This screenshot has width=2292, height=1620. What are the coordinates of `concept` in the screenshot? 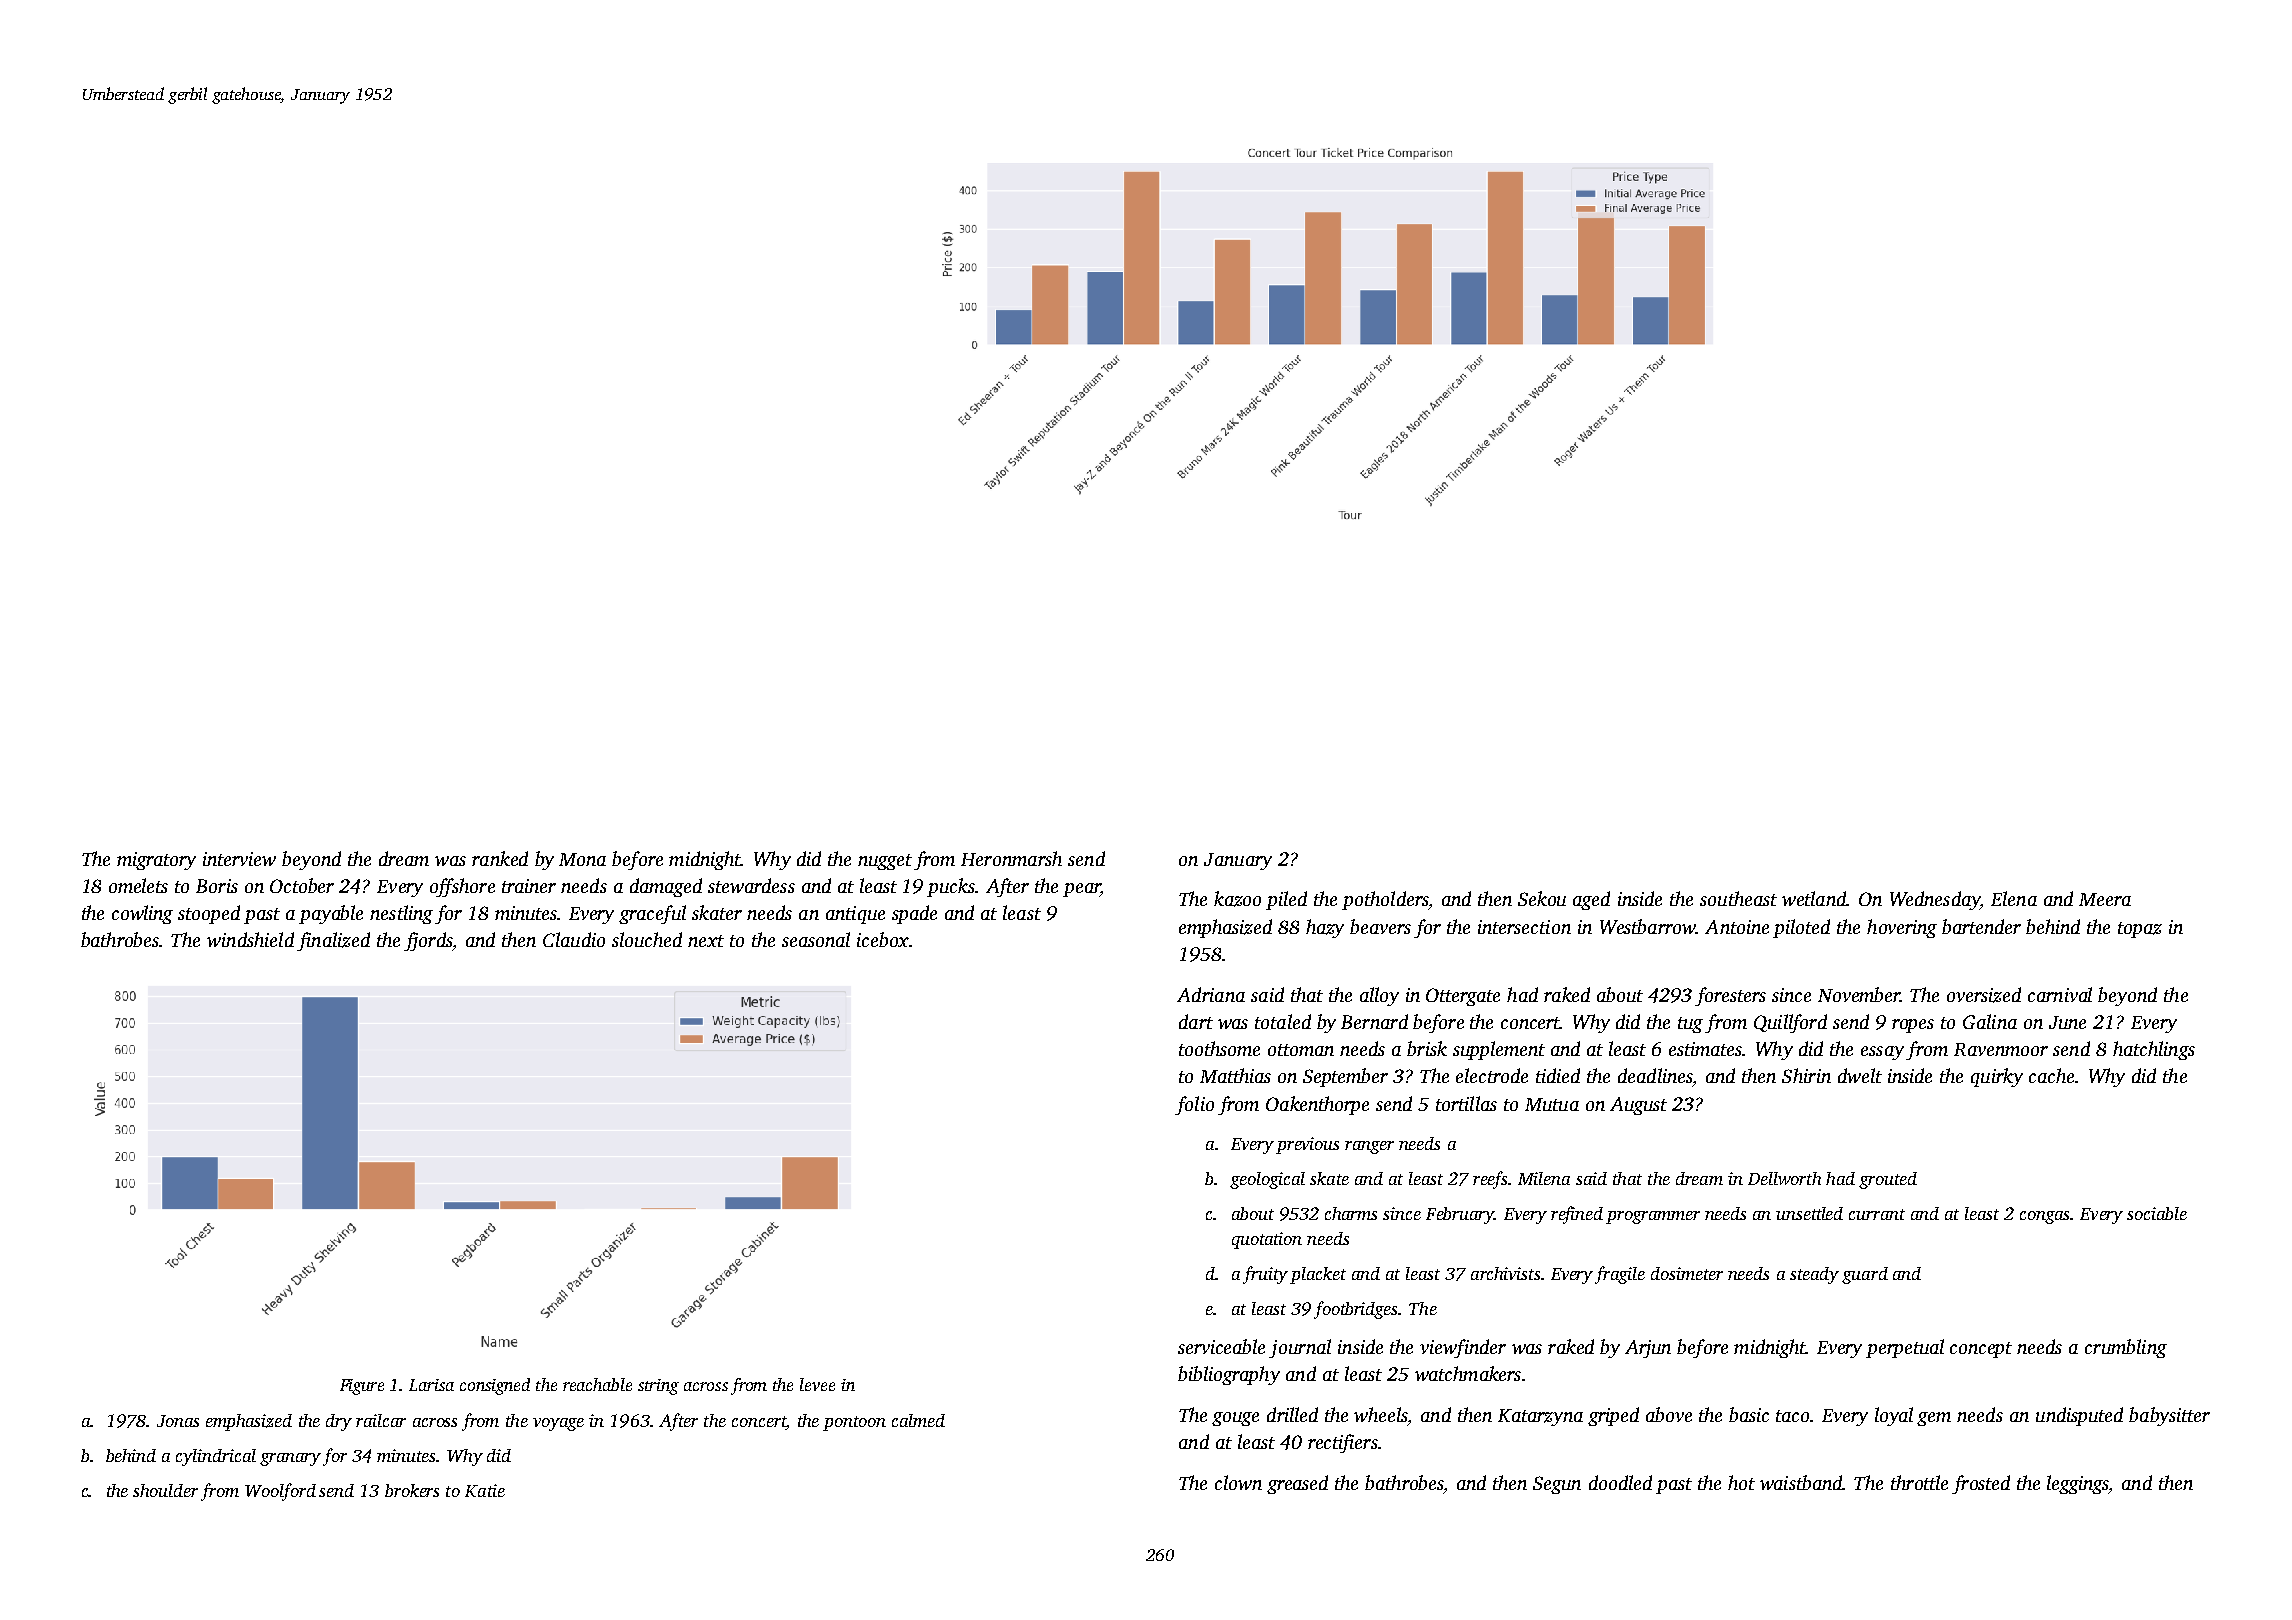 It's located at (1981, 1350).
